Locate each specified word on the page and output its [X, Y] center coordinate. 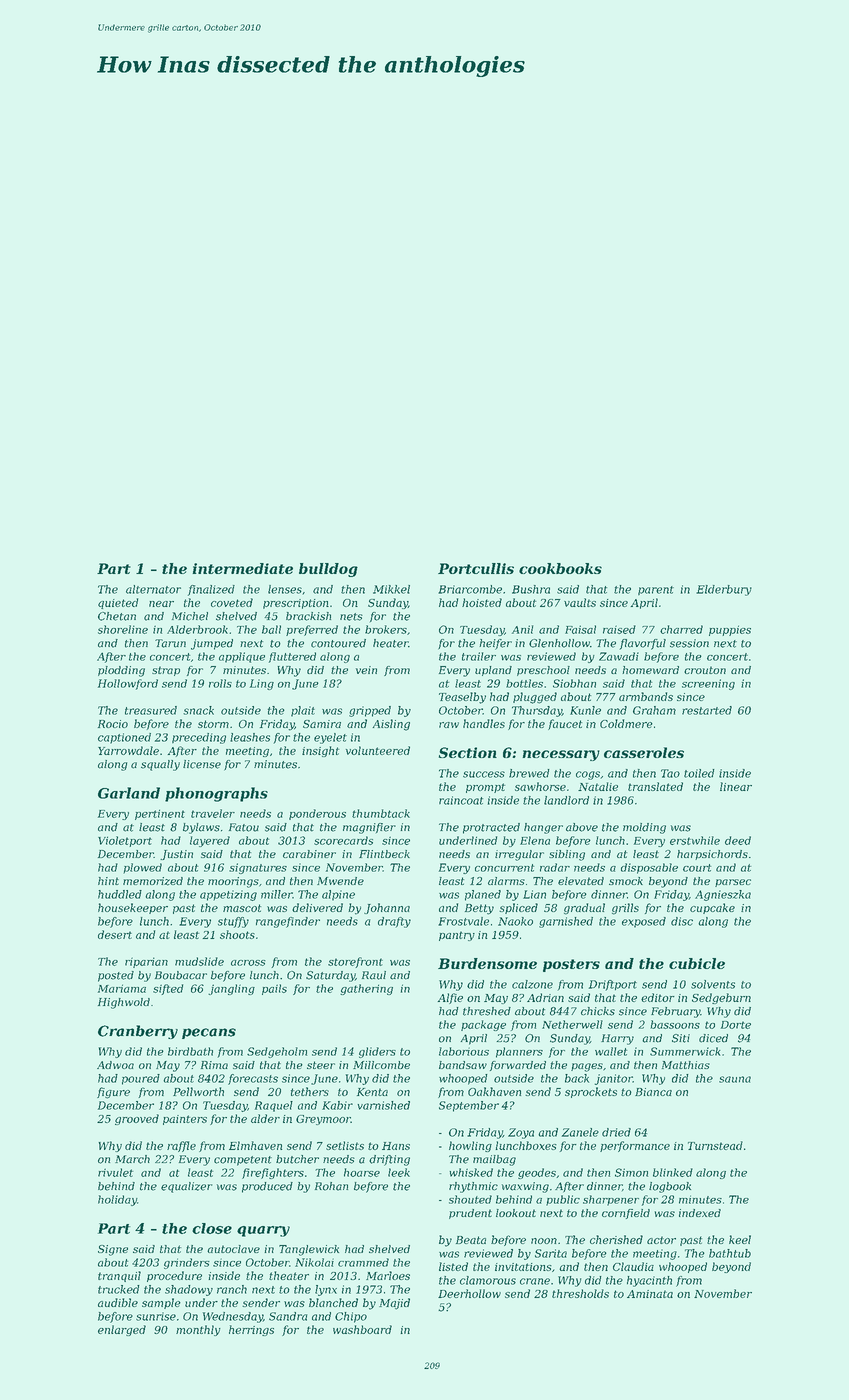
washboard [362, 1329]
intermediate [242, 568]
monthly [198, 1330]
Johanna [387, 908]
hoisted [482, 602]
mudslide [199, 961]
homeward [650, 670]
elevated [581, 881]
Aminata [650, 1294]
